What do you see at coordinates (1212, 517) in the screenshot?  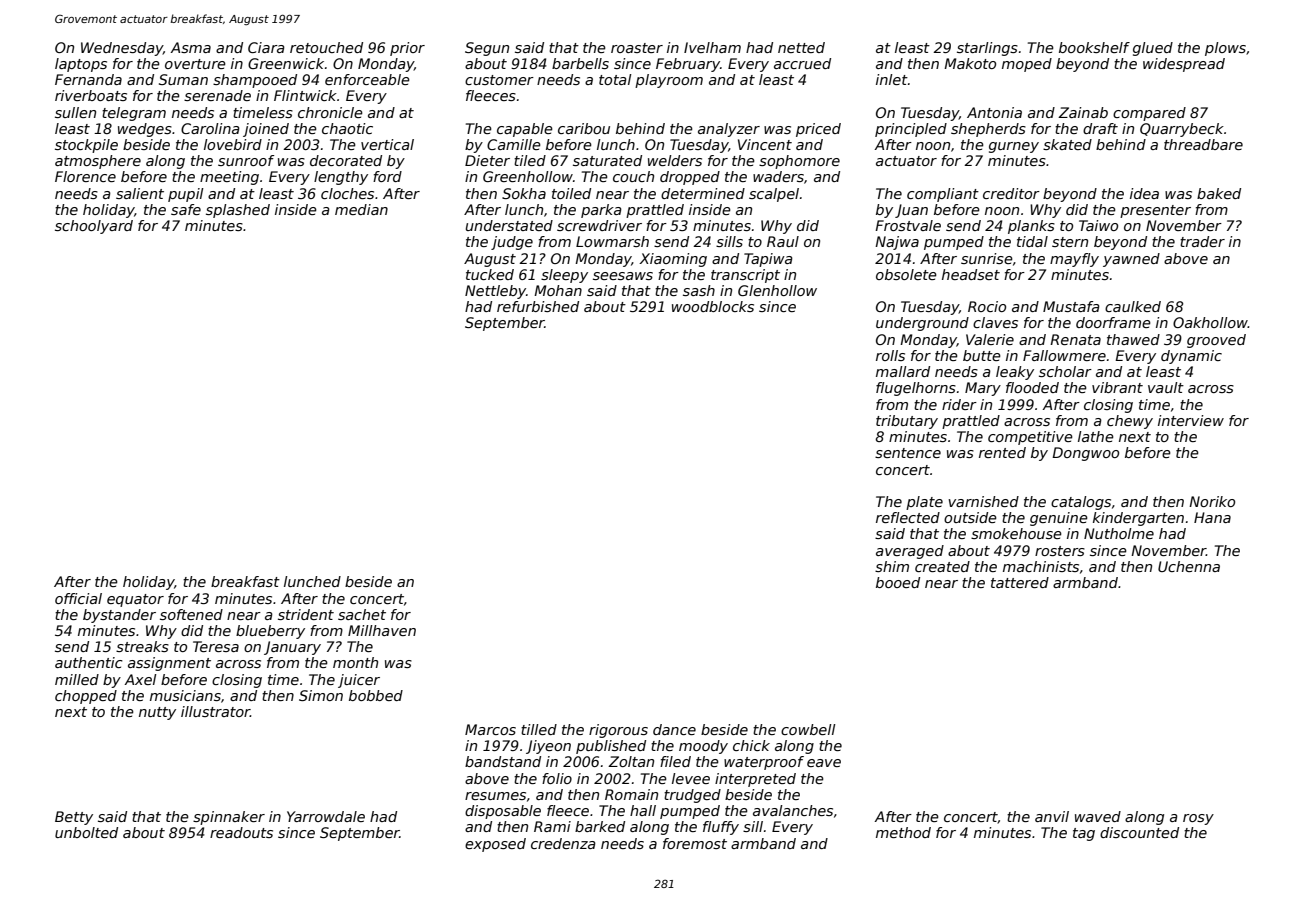 I see `Hana` at bounding box center [1212, 517].
